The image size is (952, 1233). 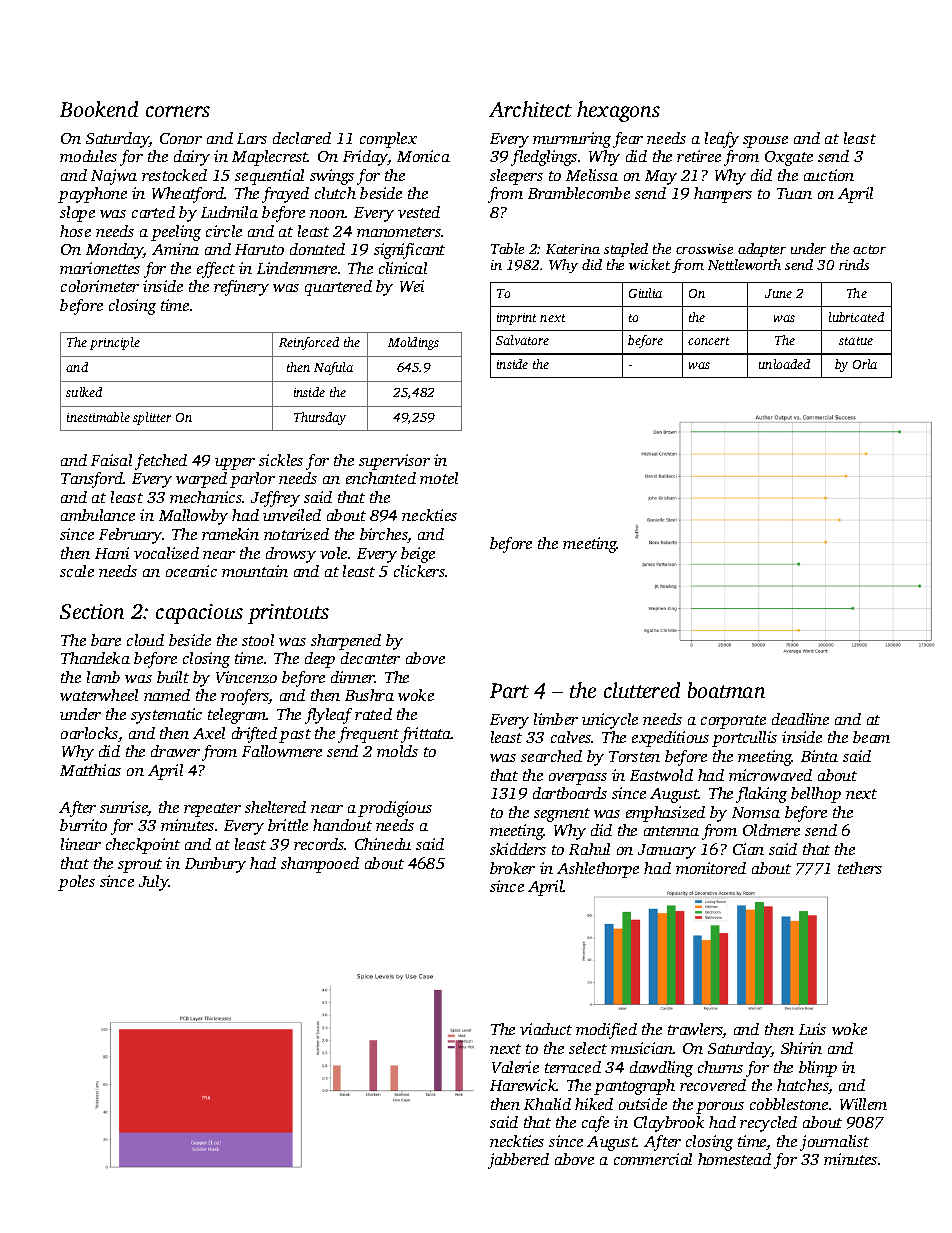 What do you see at coordinates (270, 158) in the screenshot?
I see `Maplecrest` at bounding box center [270, 158].
